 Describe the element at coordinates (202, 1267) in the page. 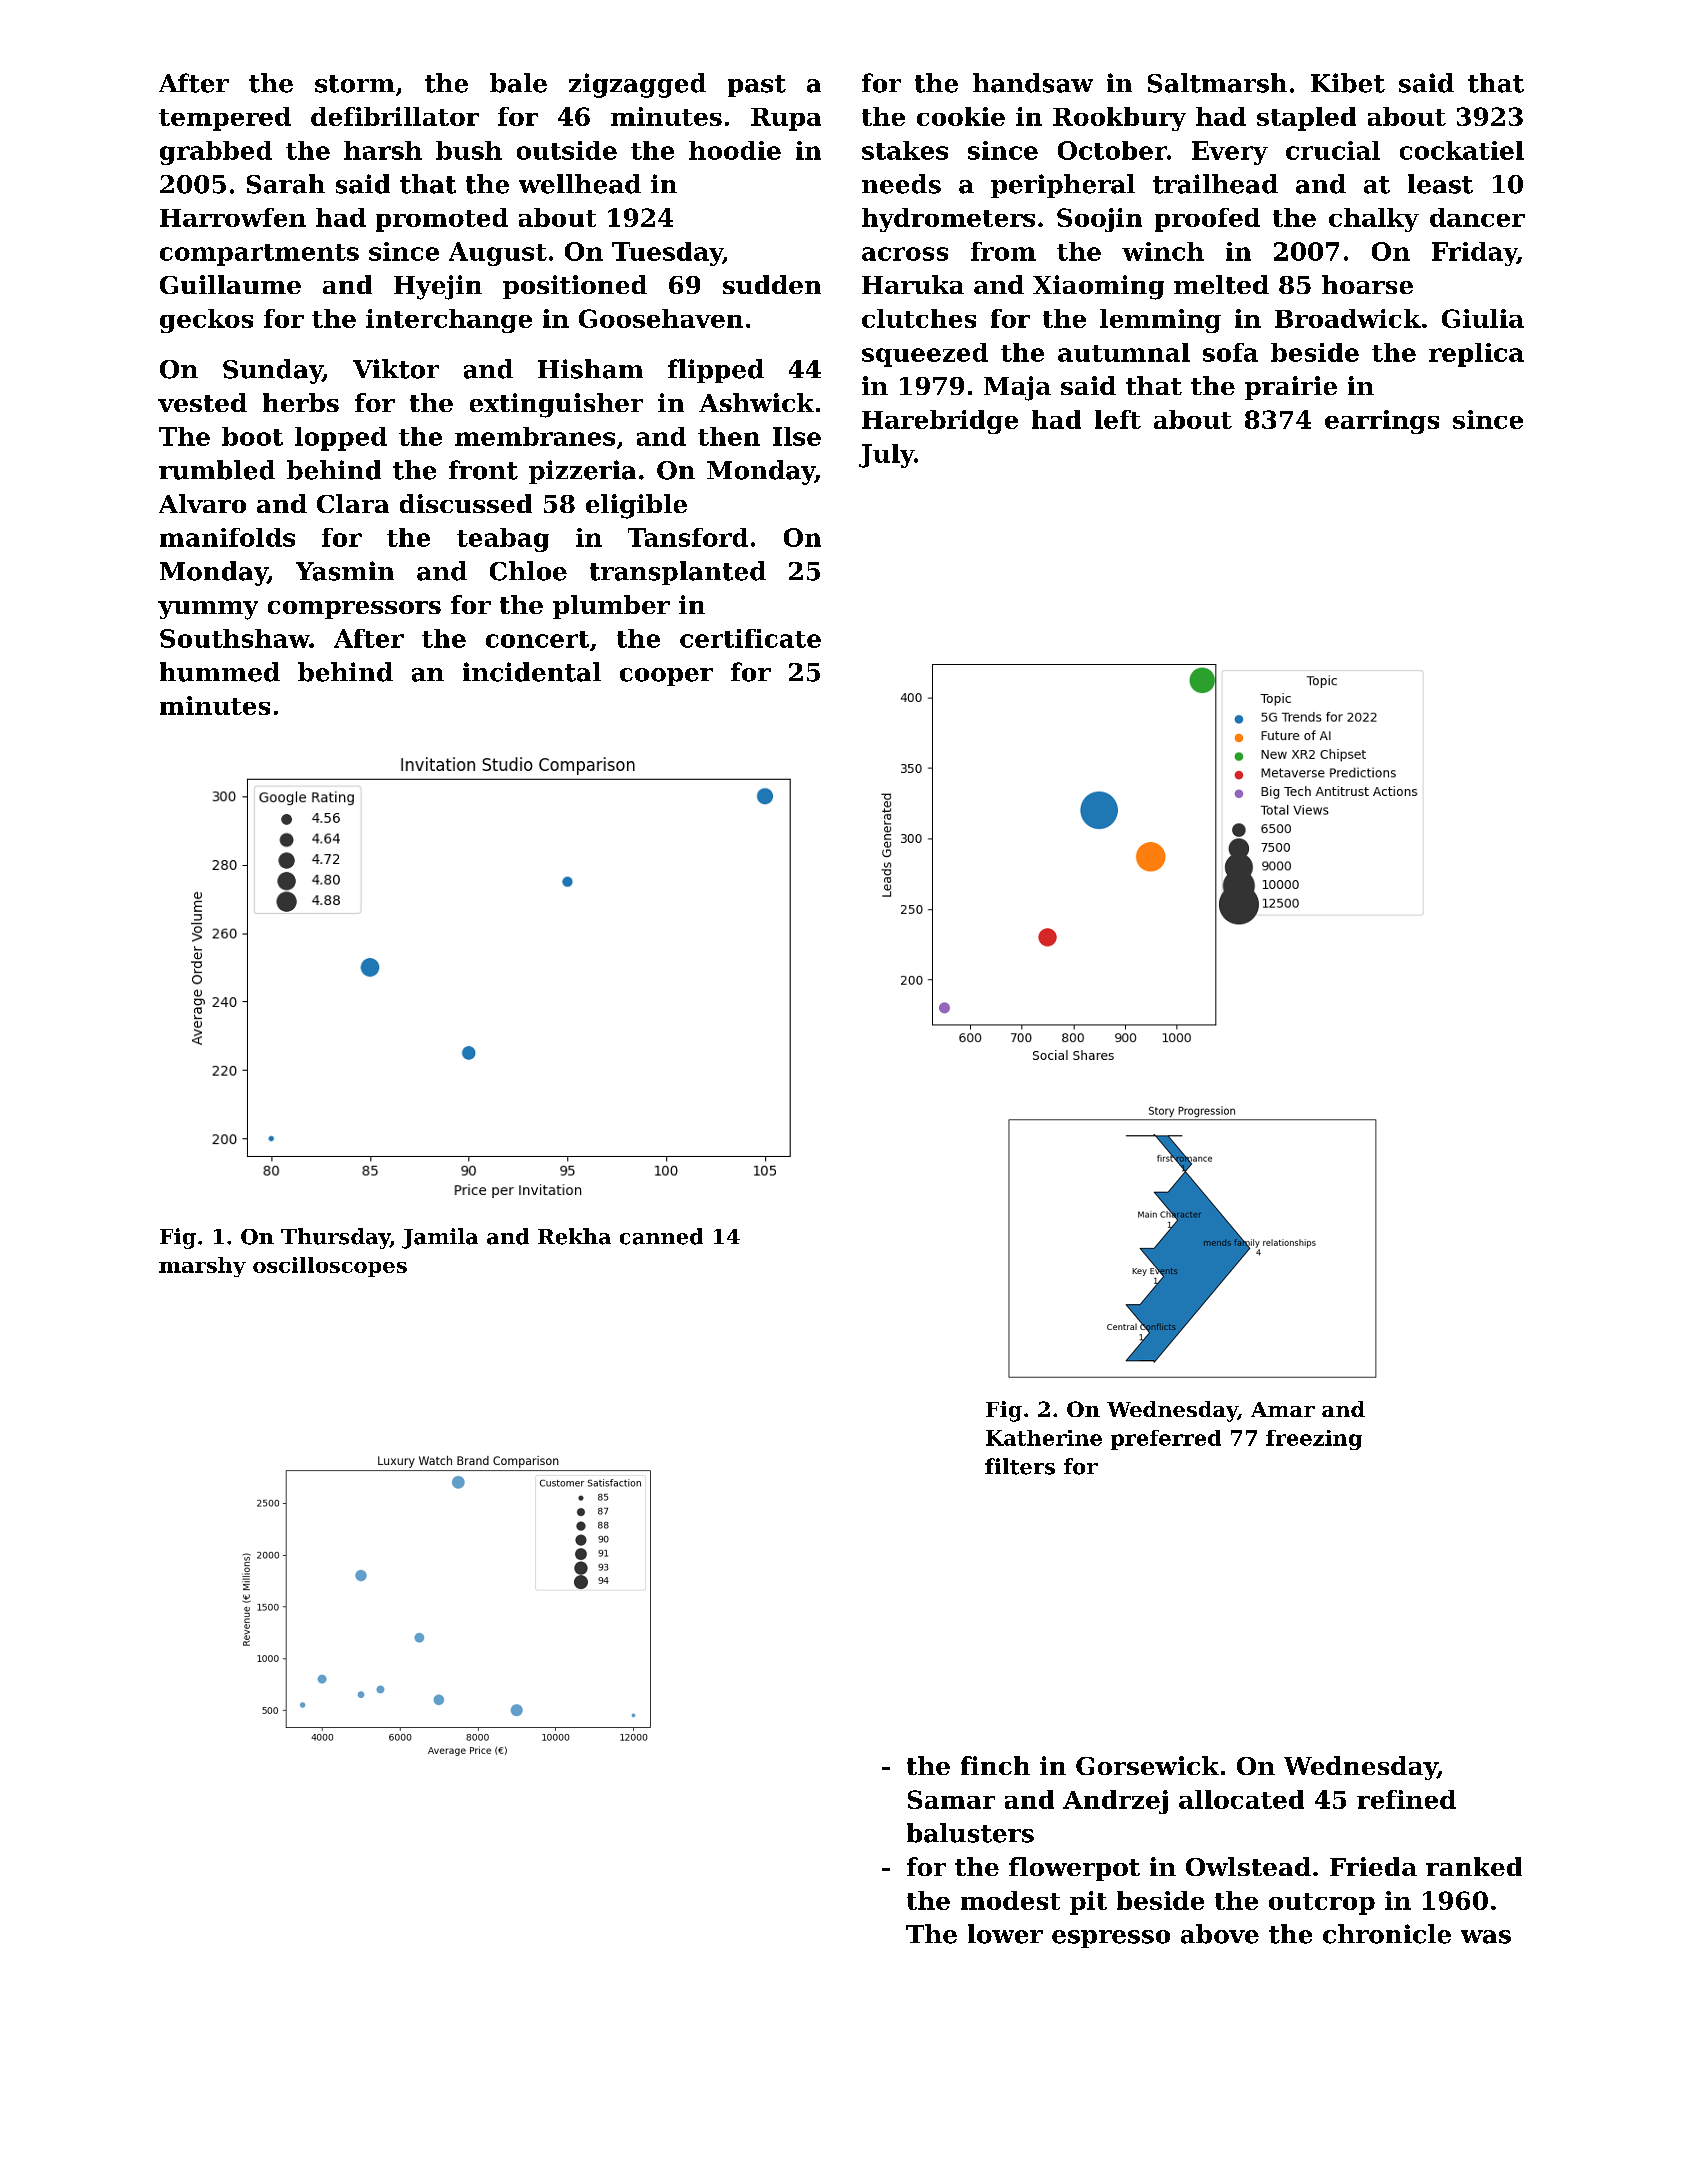

I see `marshy` at that location.
